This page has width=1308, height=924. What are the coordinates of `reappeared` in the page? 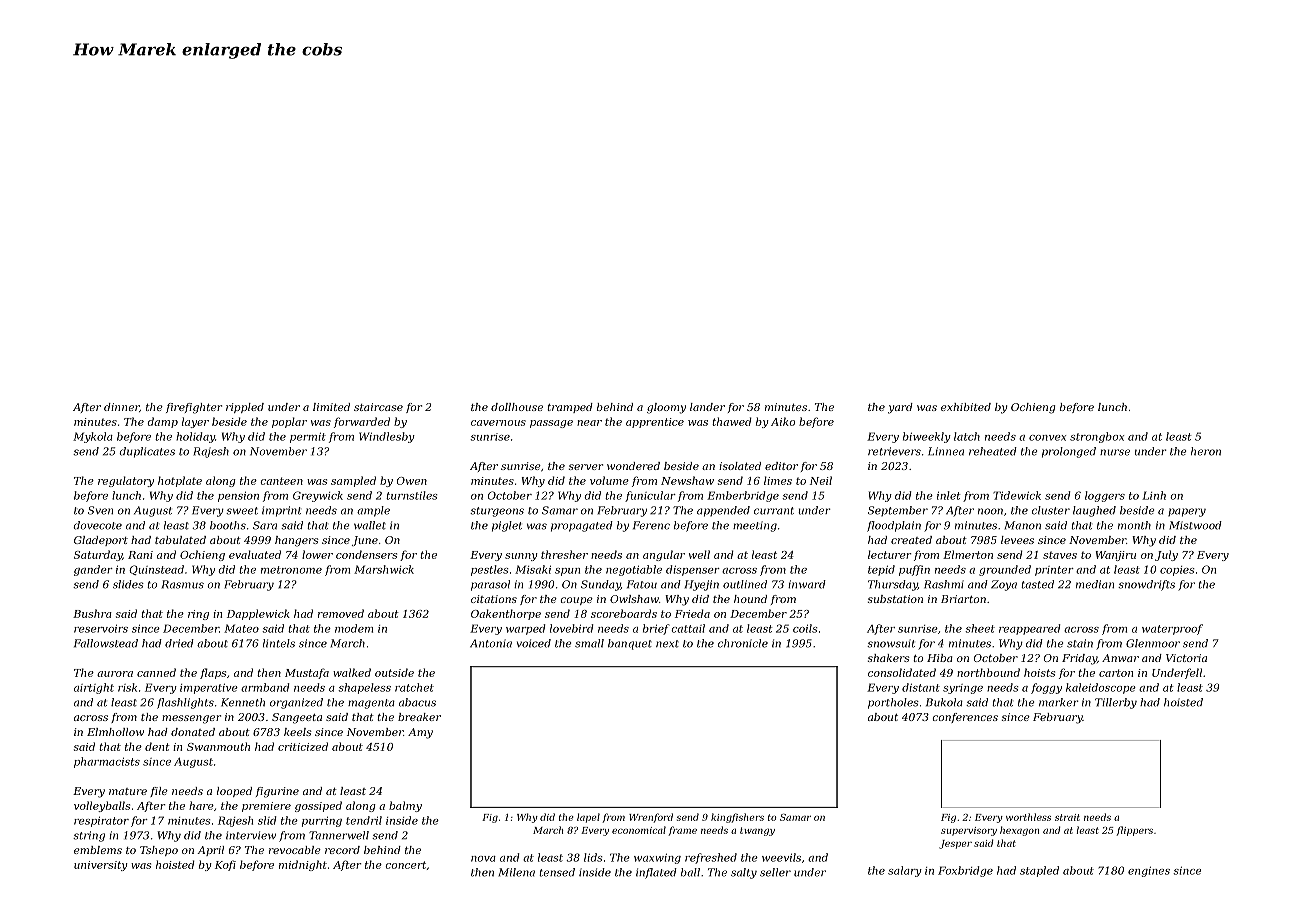 It's located at (1029, 629).
